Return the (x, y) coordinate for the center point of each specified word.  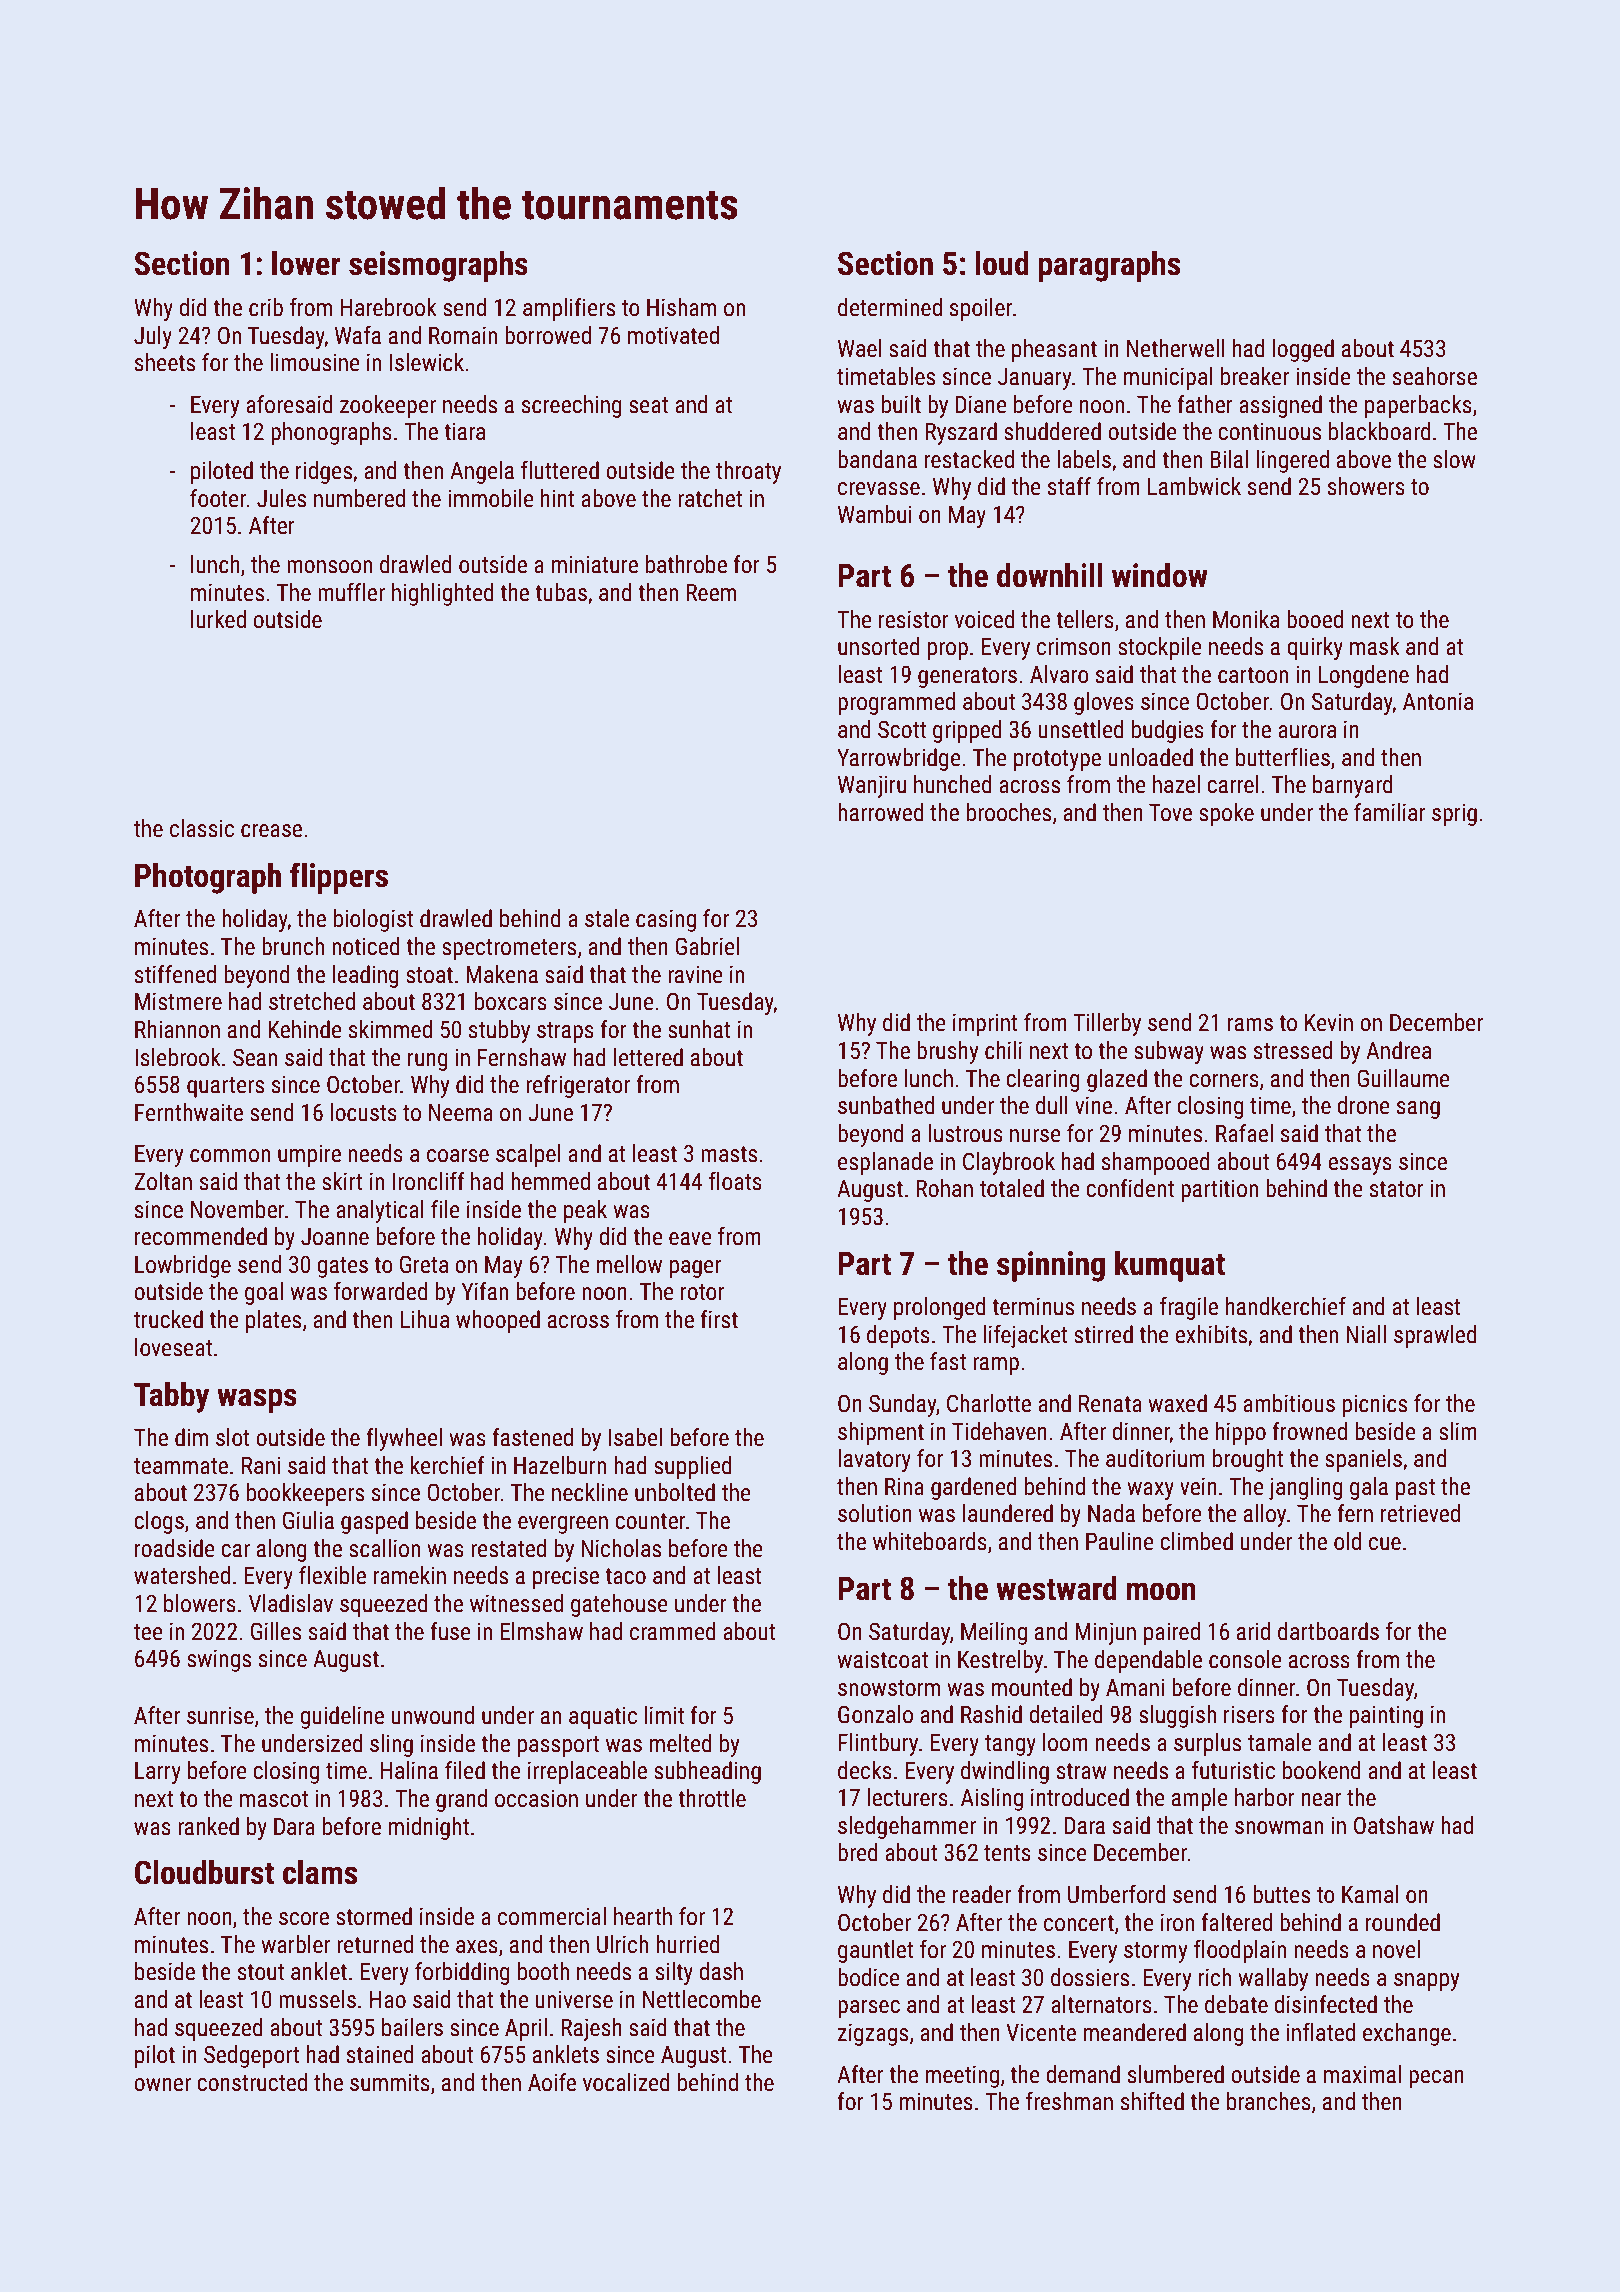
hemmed (550, 1181)
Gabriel (707, 946)
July (153, 337)
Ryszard (961, 433)
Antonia (1438, 701)
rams (1250, 1025)
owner (162, 2085)
